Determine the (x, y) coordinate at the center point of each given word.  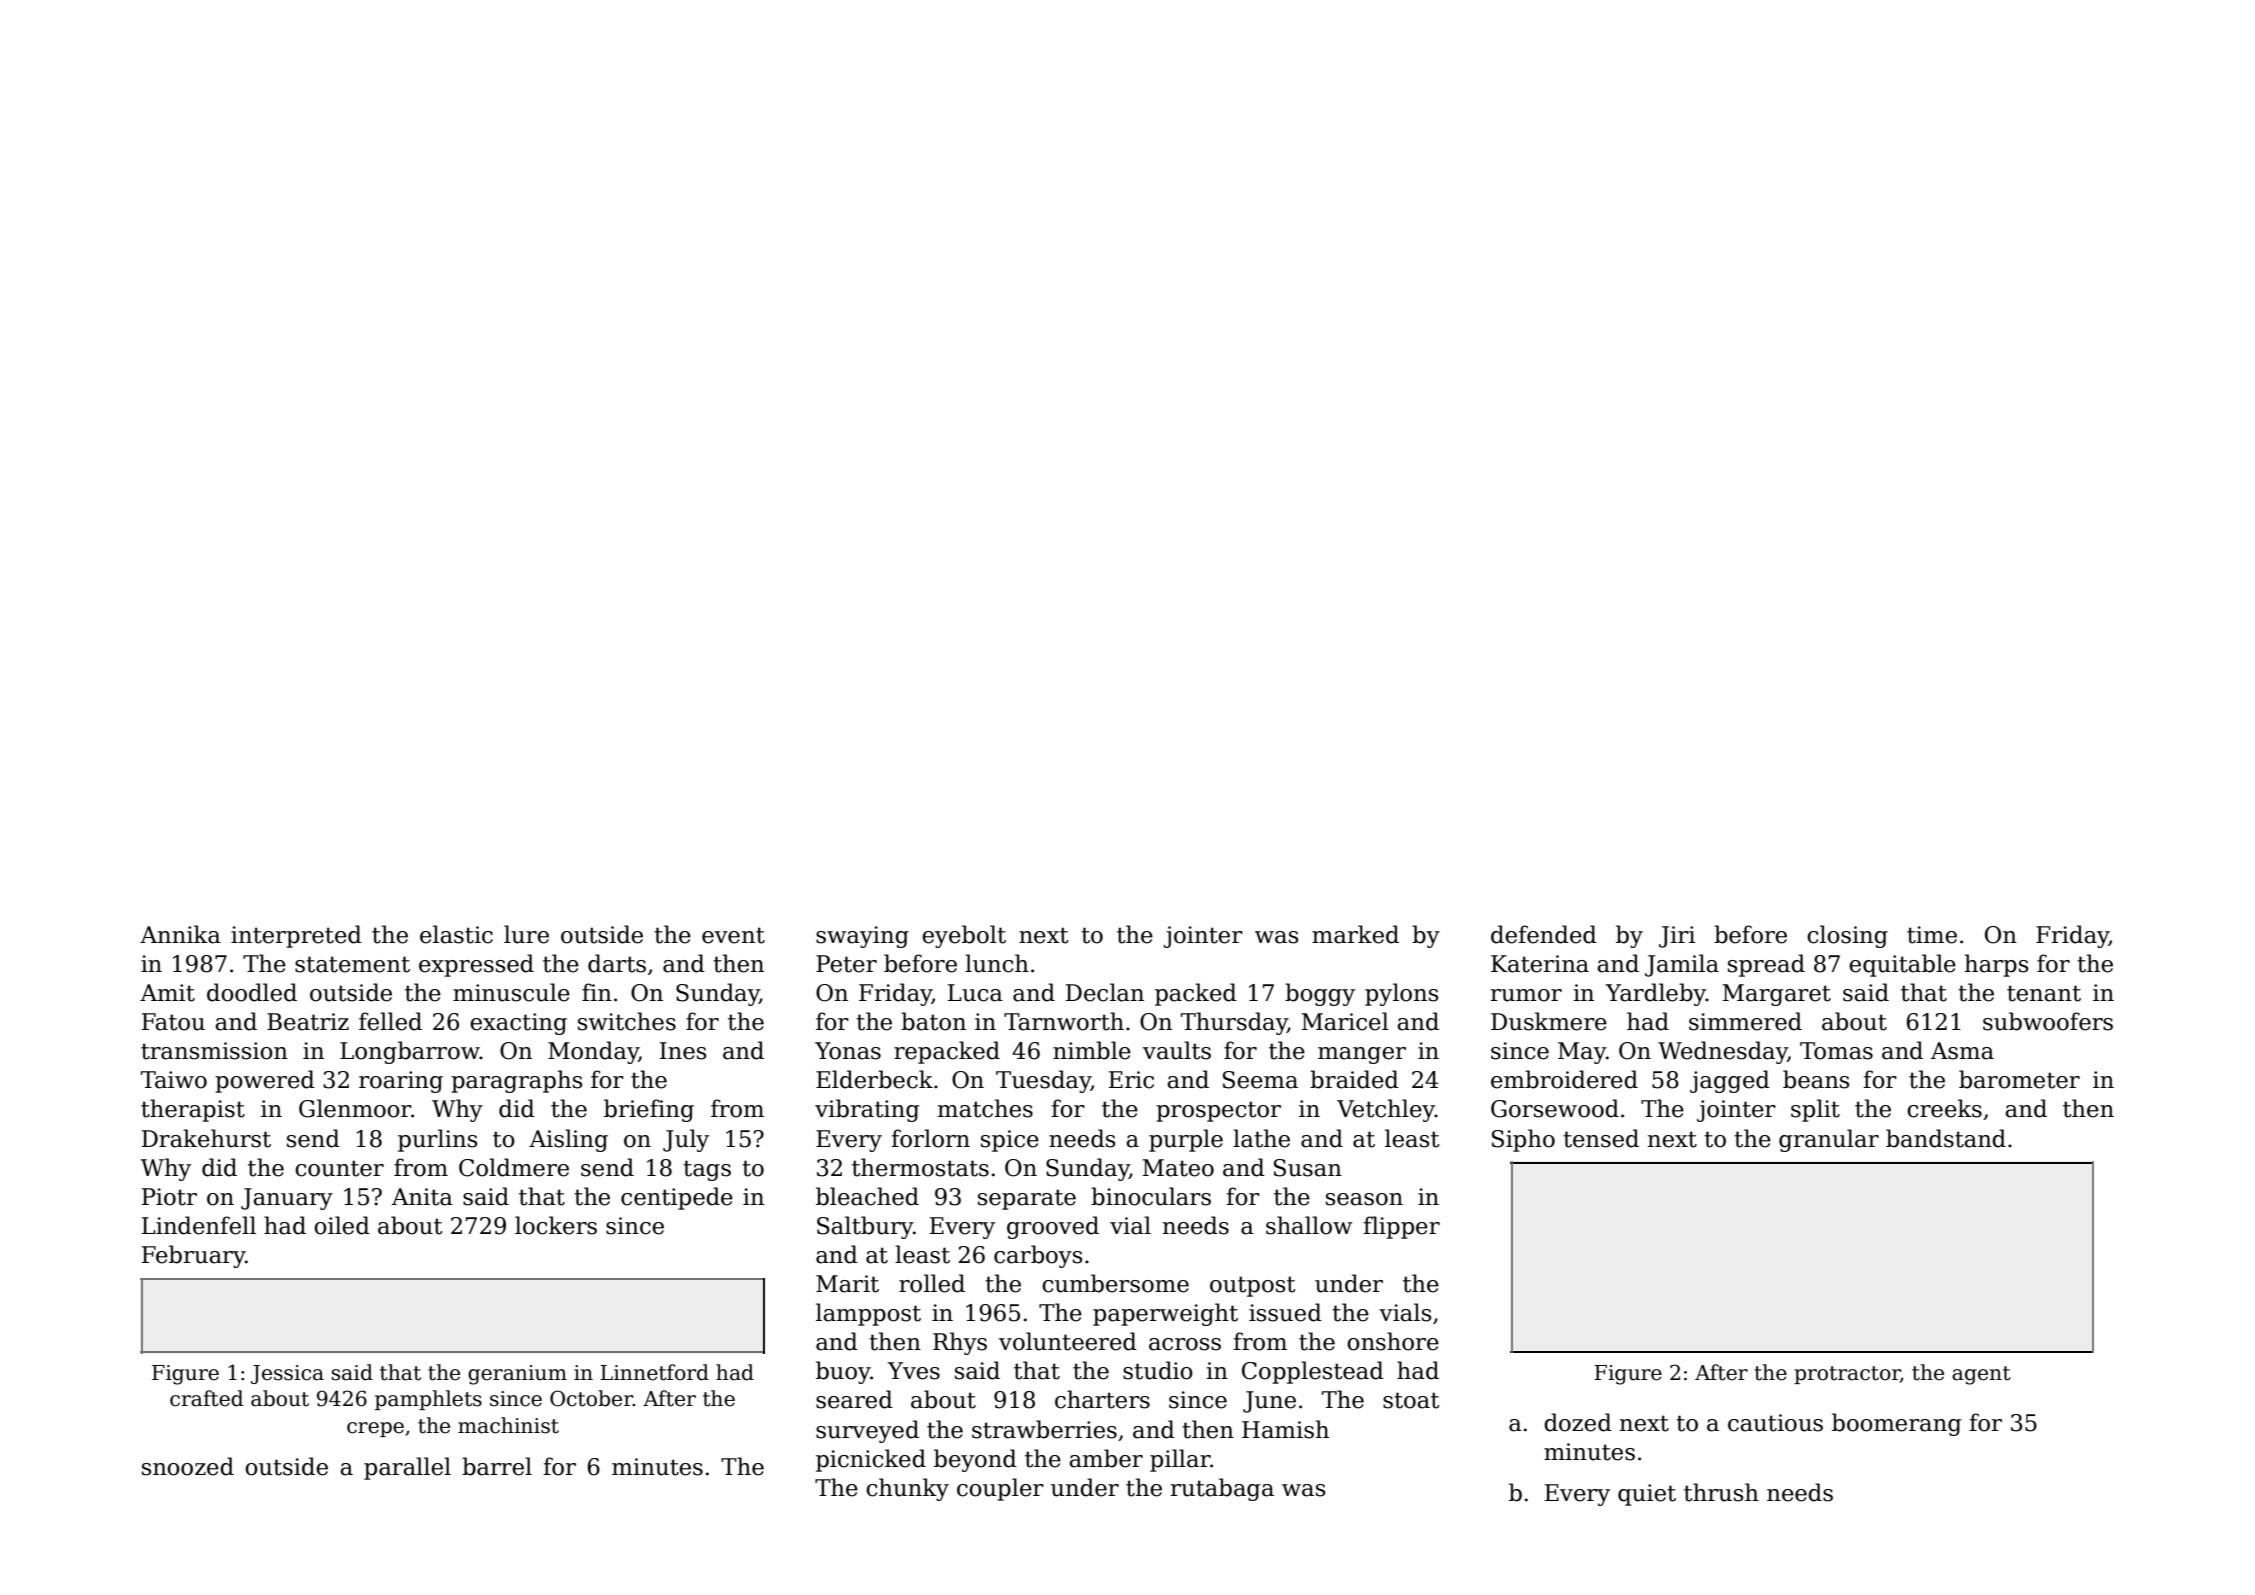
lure (526, 934)
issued (1285, 1312)
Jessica (287, 1374)
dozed (1578, 1422)
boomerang (1896, 1424)
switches (627, 1021)
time (1932, 935)
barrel (497, 1466)
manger (1362, 1055)
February (193, 1256)
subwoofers (2048, 1021)
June (1269, 1402)
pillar (1180, 1460)
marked (1355, 934)
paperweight (1165, 1314)
